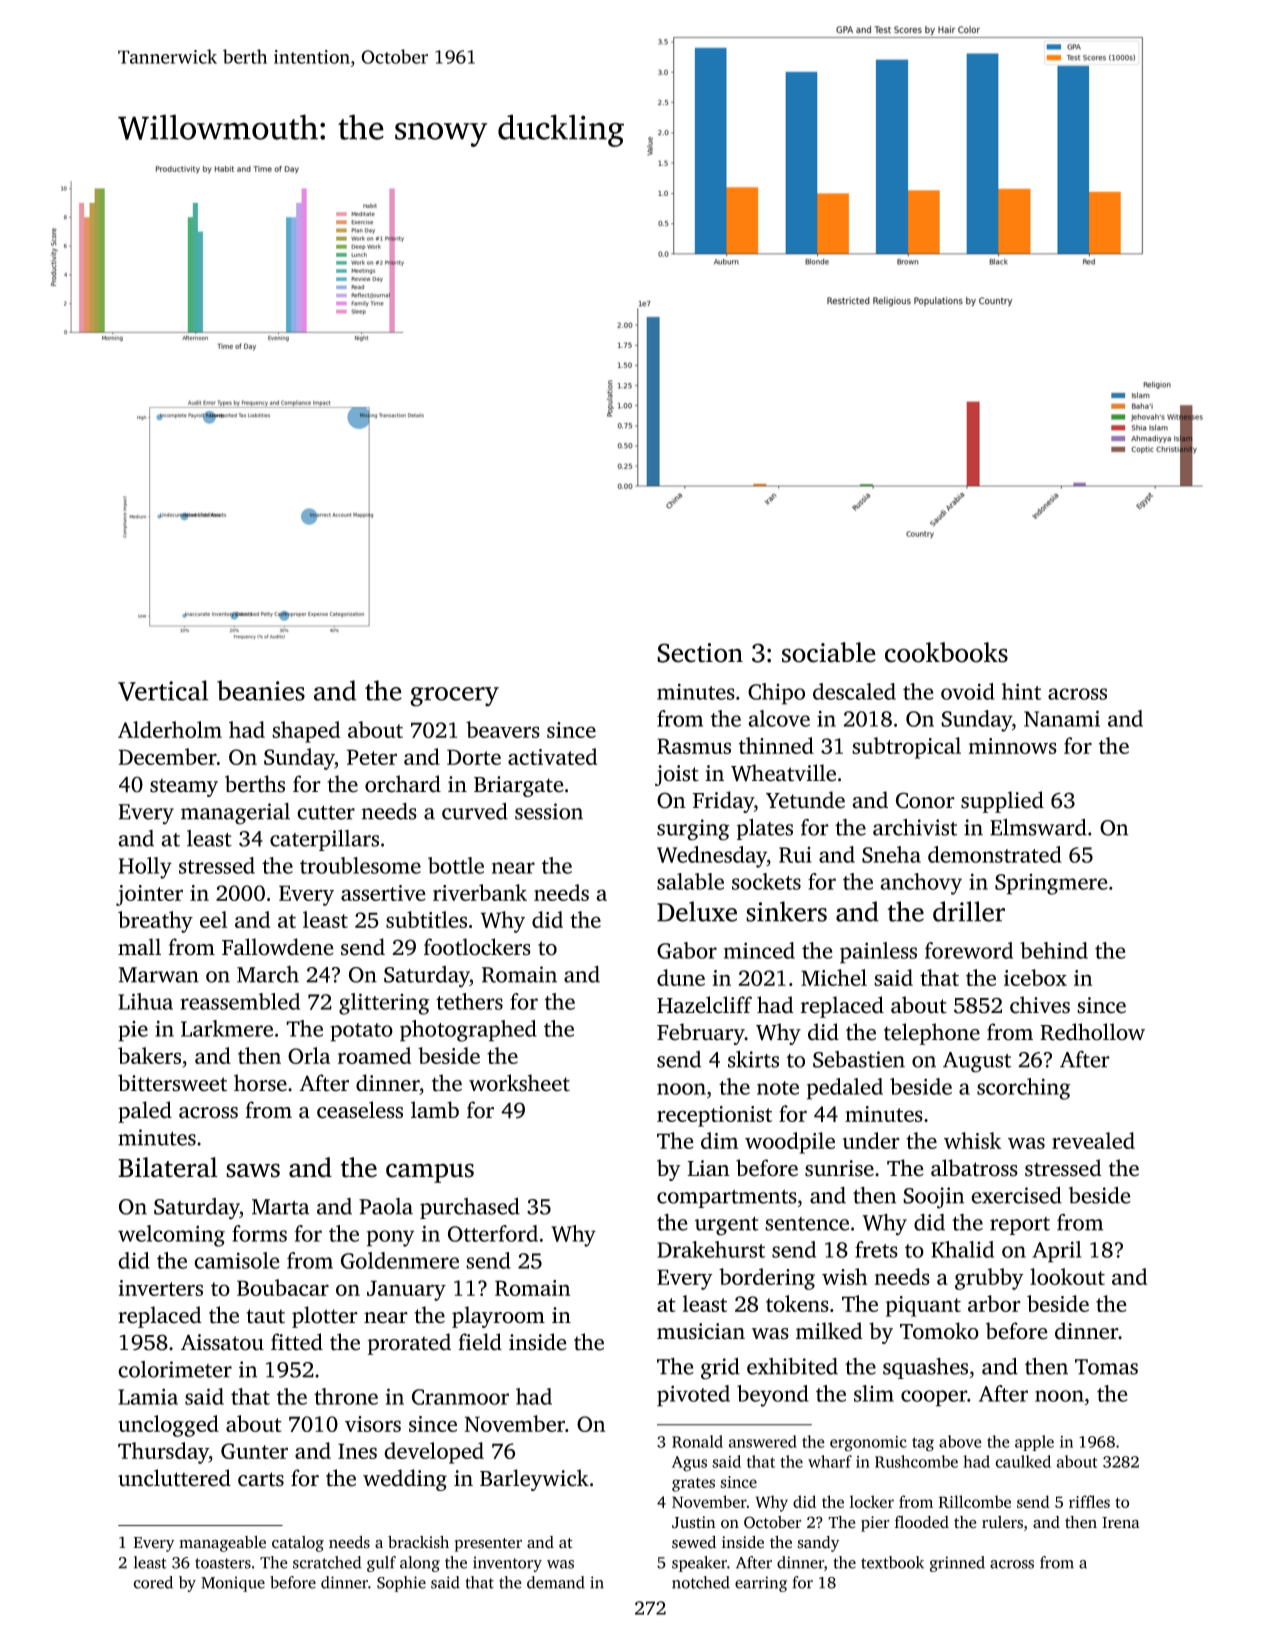 The image size is (1268, 1641). I want to click on Vertical, so click(163, 690).
